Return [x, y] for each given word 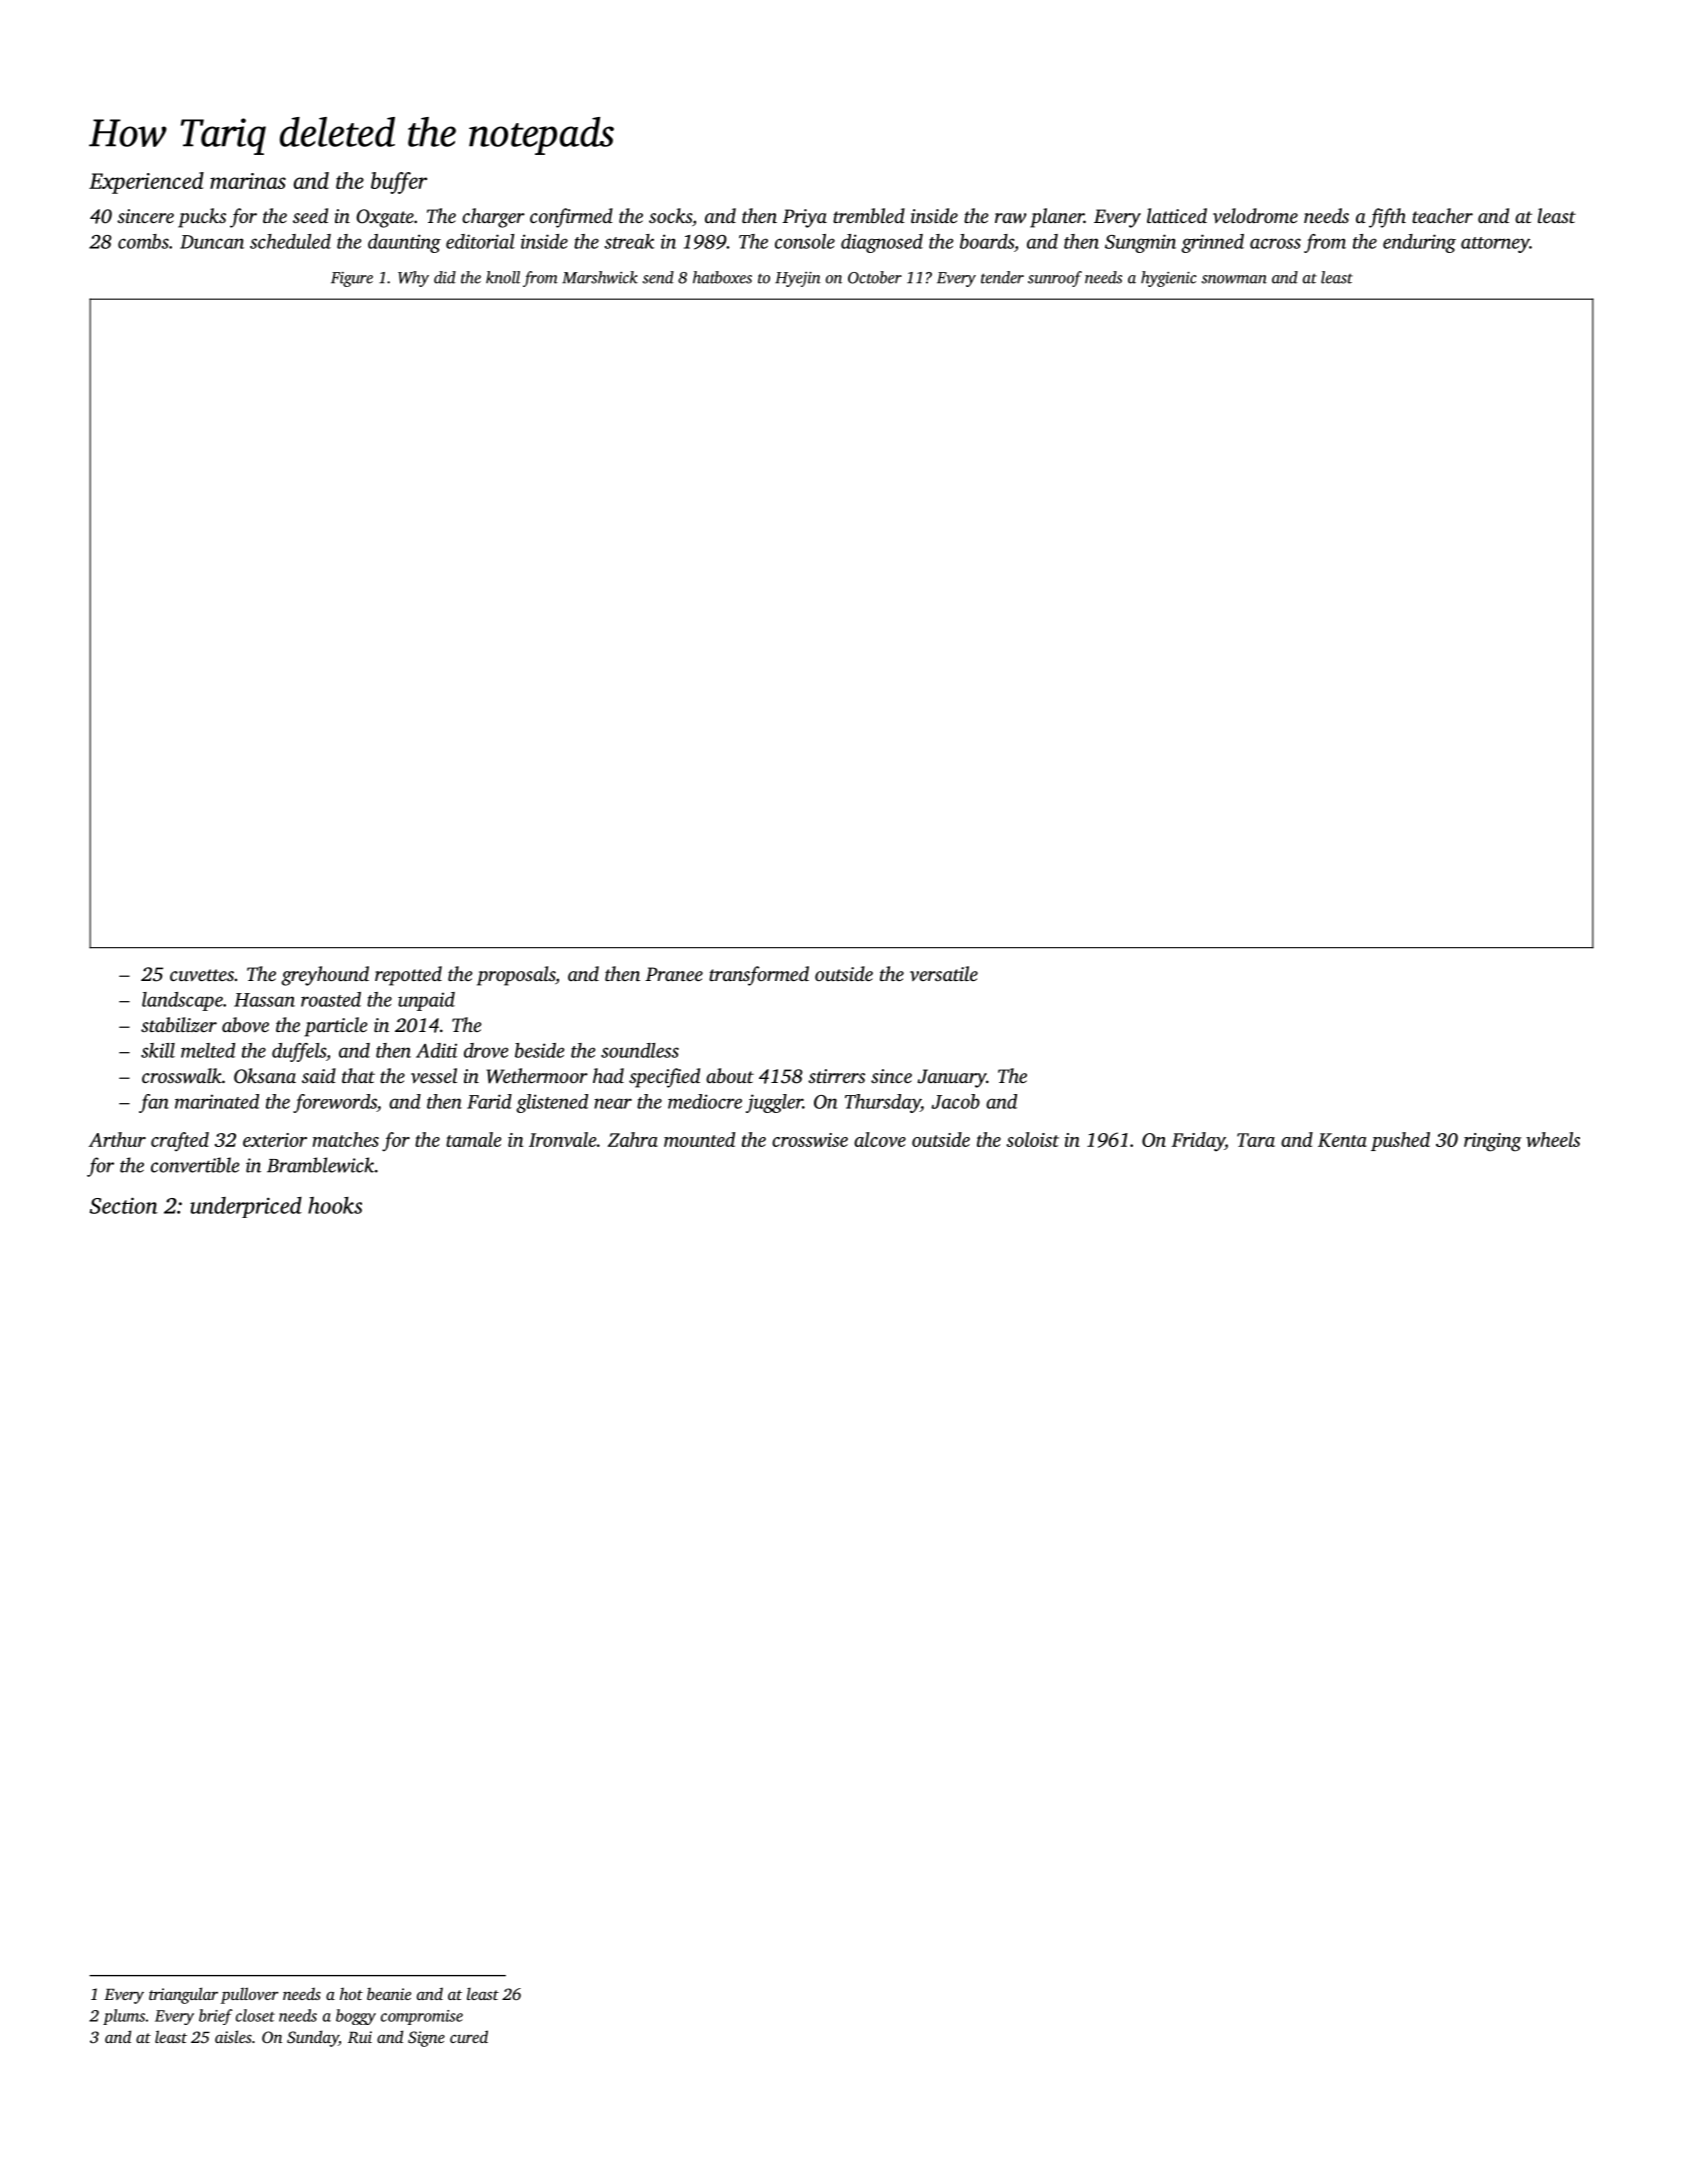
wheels [1553, 1139]
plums [124, 2017]
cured [469, 2036]
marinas [248, 181]
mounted [699, 1139]
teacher [1442, 215]
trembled [869, 215]
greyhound [325, 976]
